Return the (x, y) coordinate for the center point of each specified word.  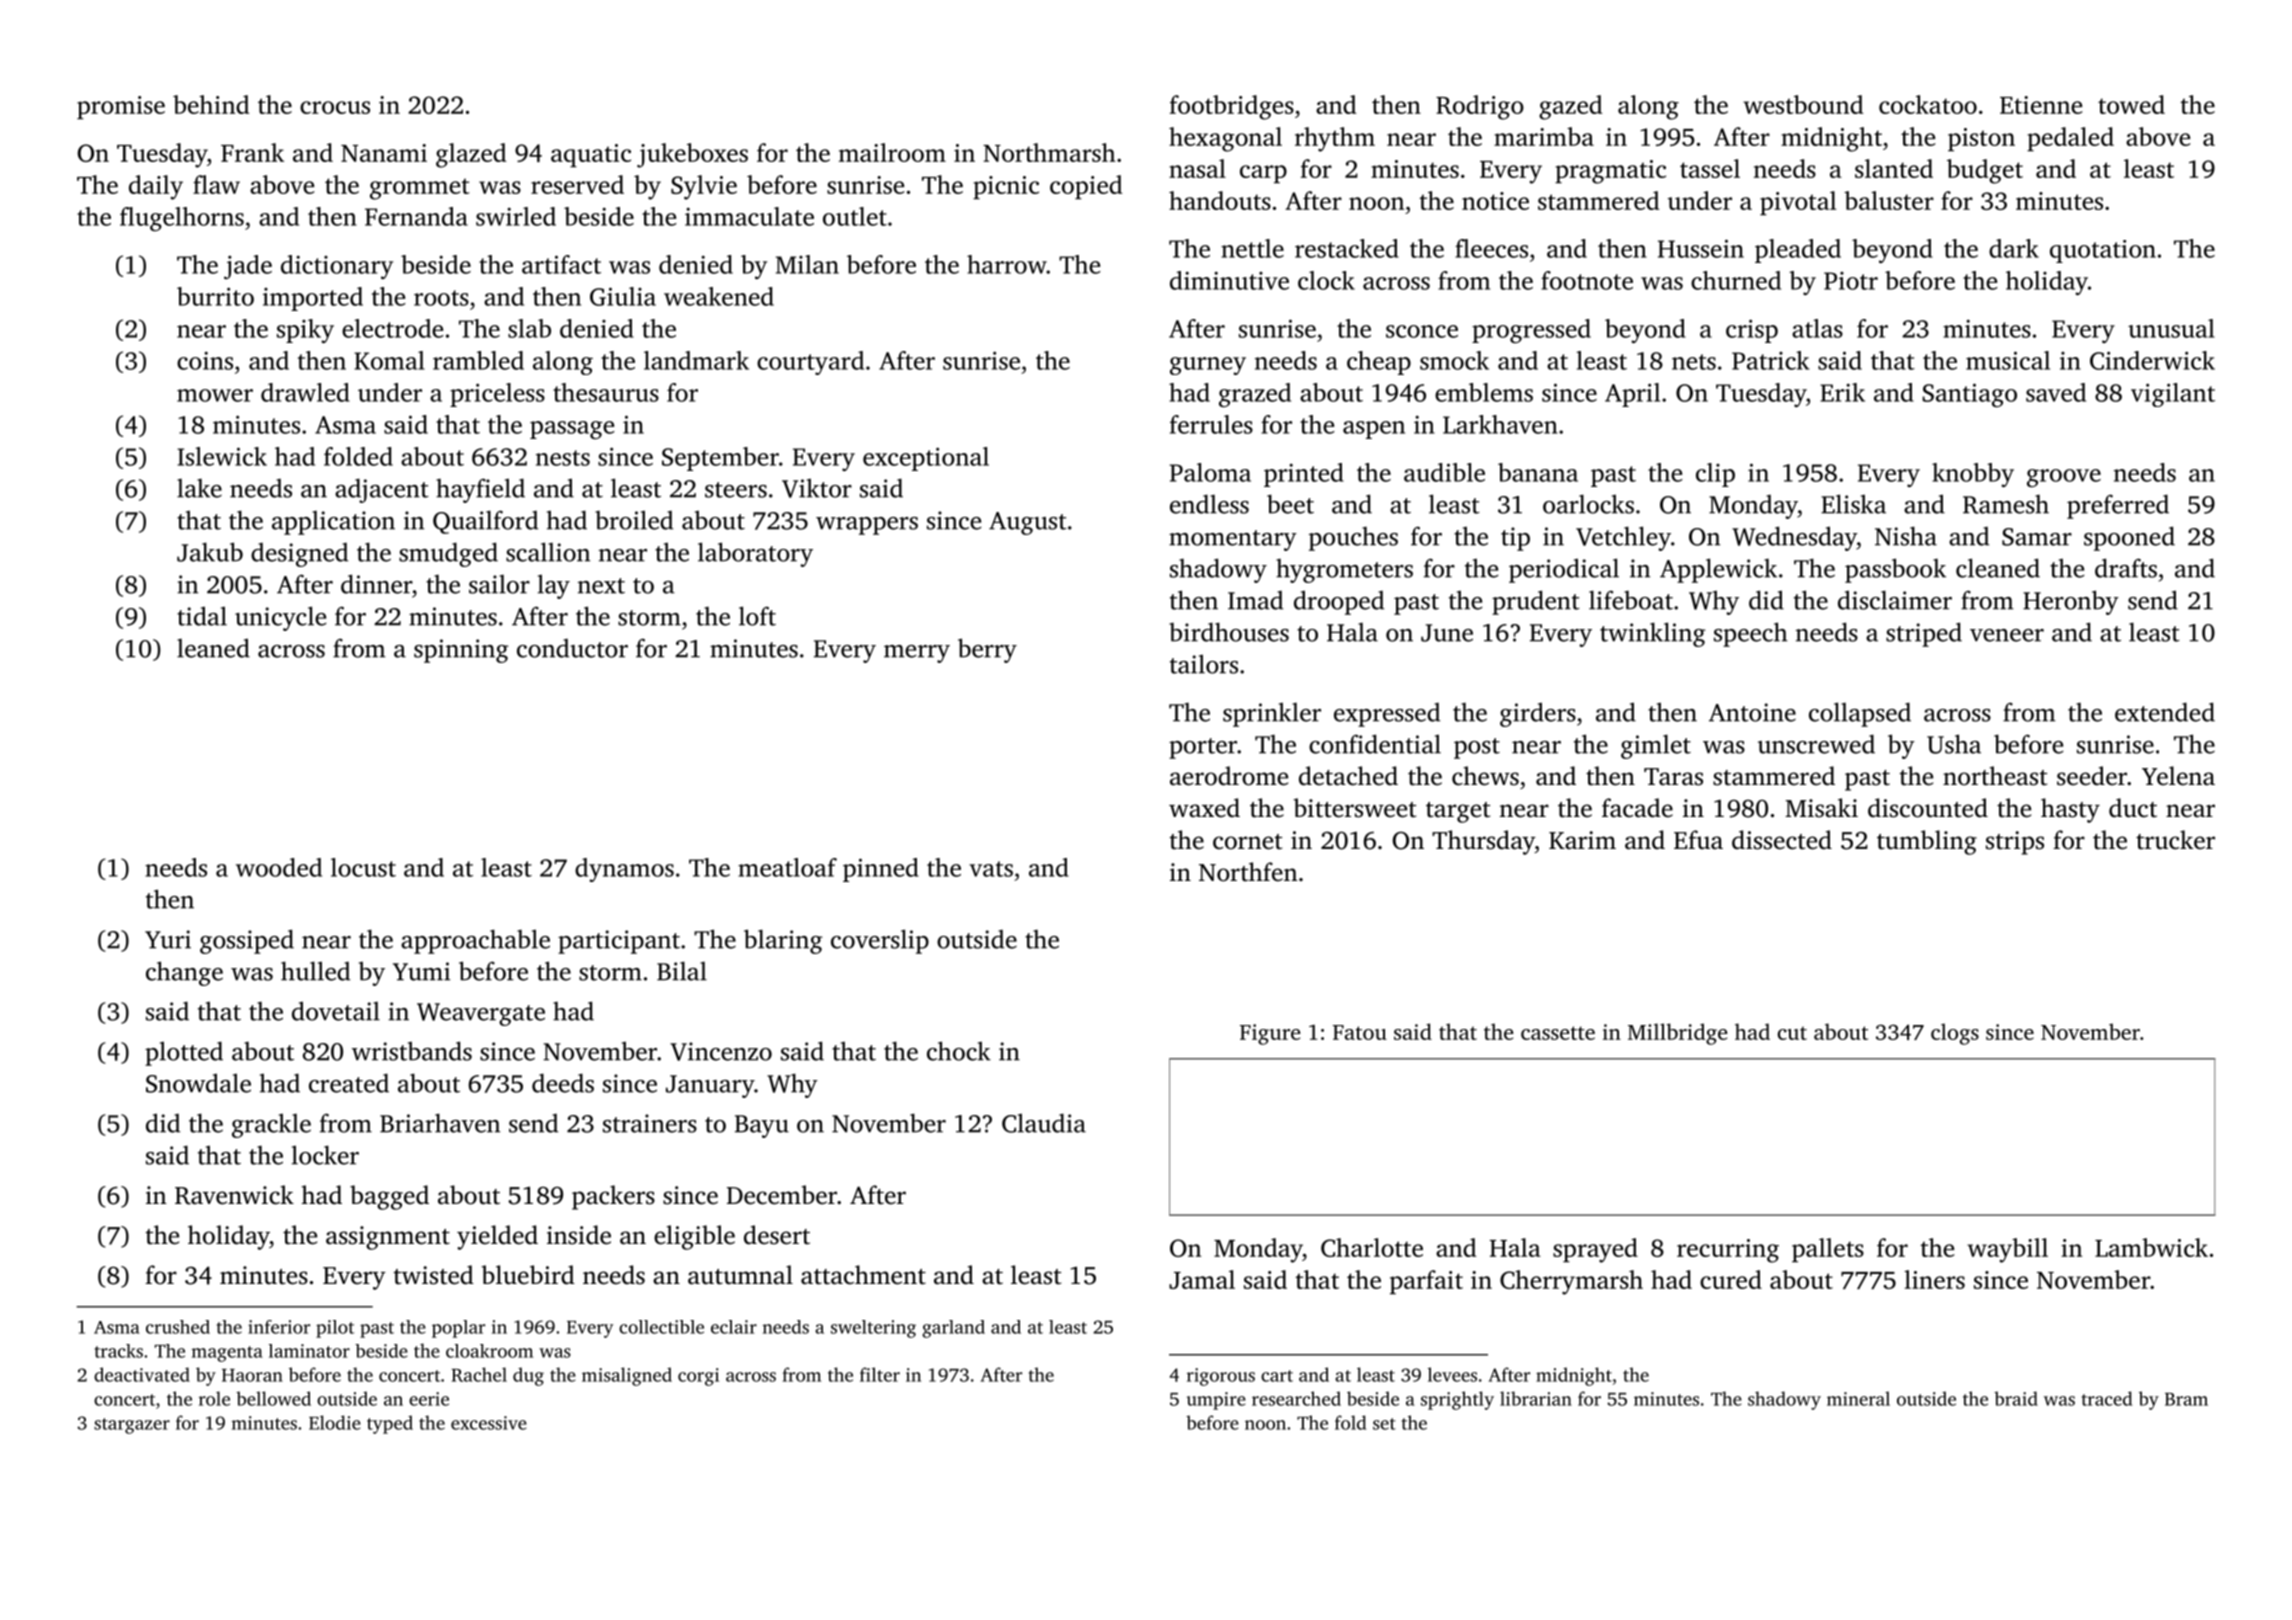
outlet (855, 216)
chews (1485, 776)
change (184, 973)
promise (121, 107)
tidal (202, 616)
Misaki (1821, 808)
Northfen (1248, 872)
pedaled (2070, 139)
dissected (1782, 840)
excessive (489, 1423)
